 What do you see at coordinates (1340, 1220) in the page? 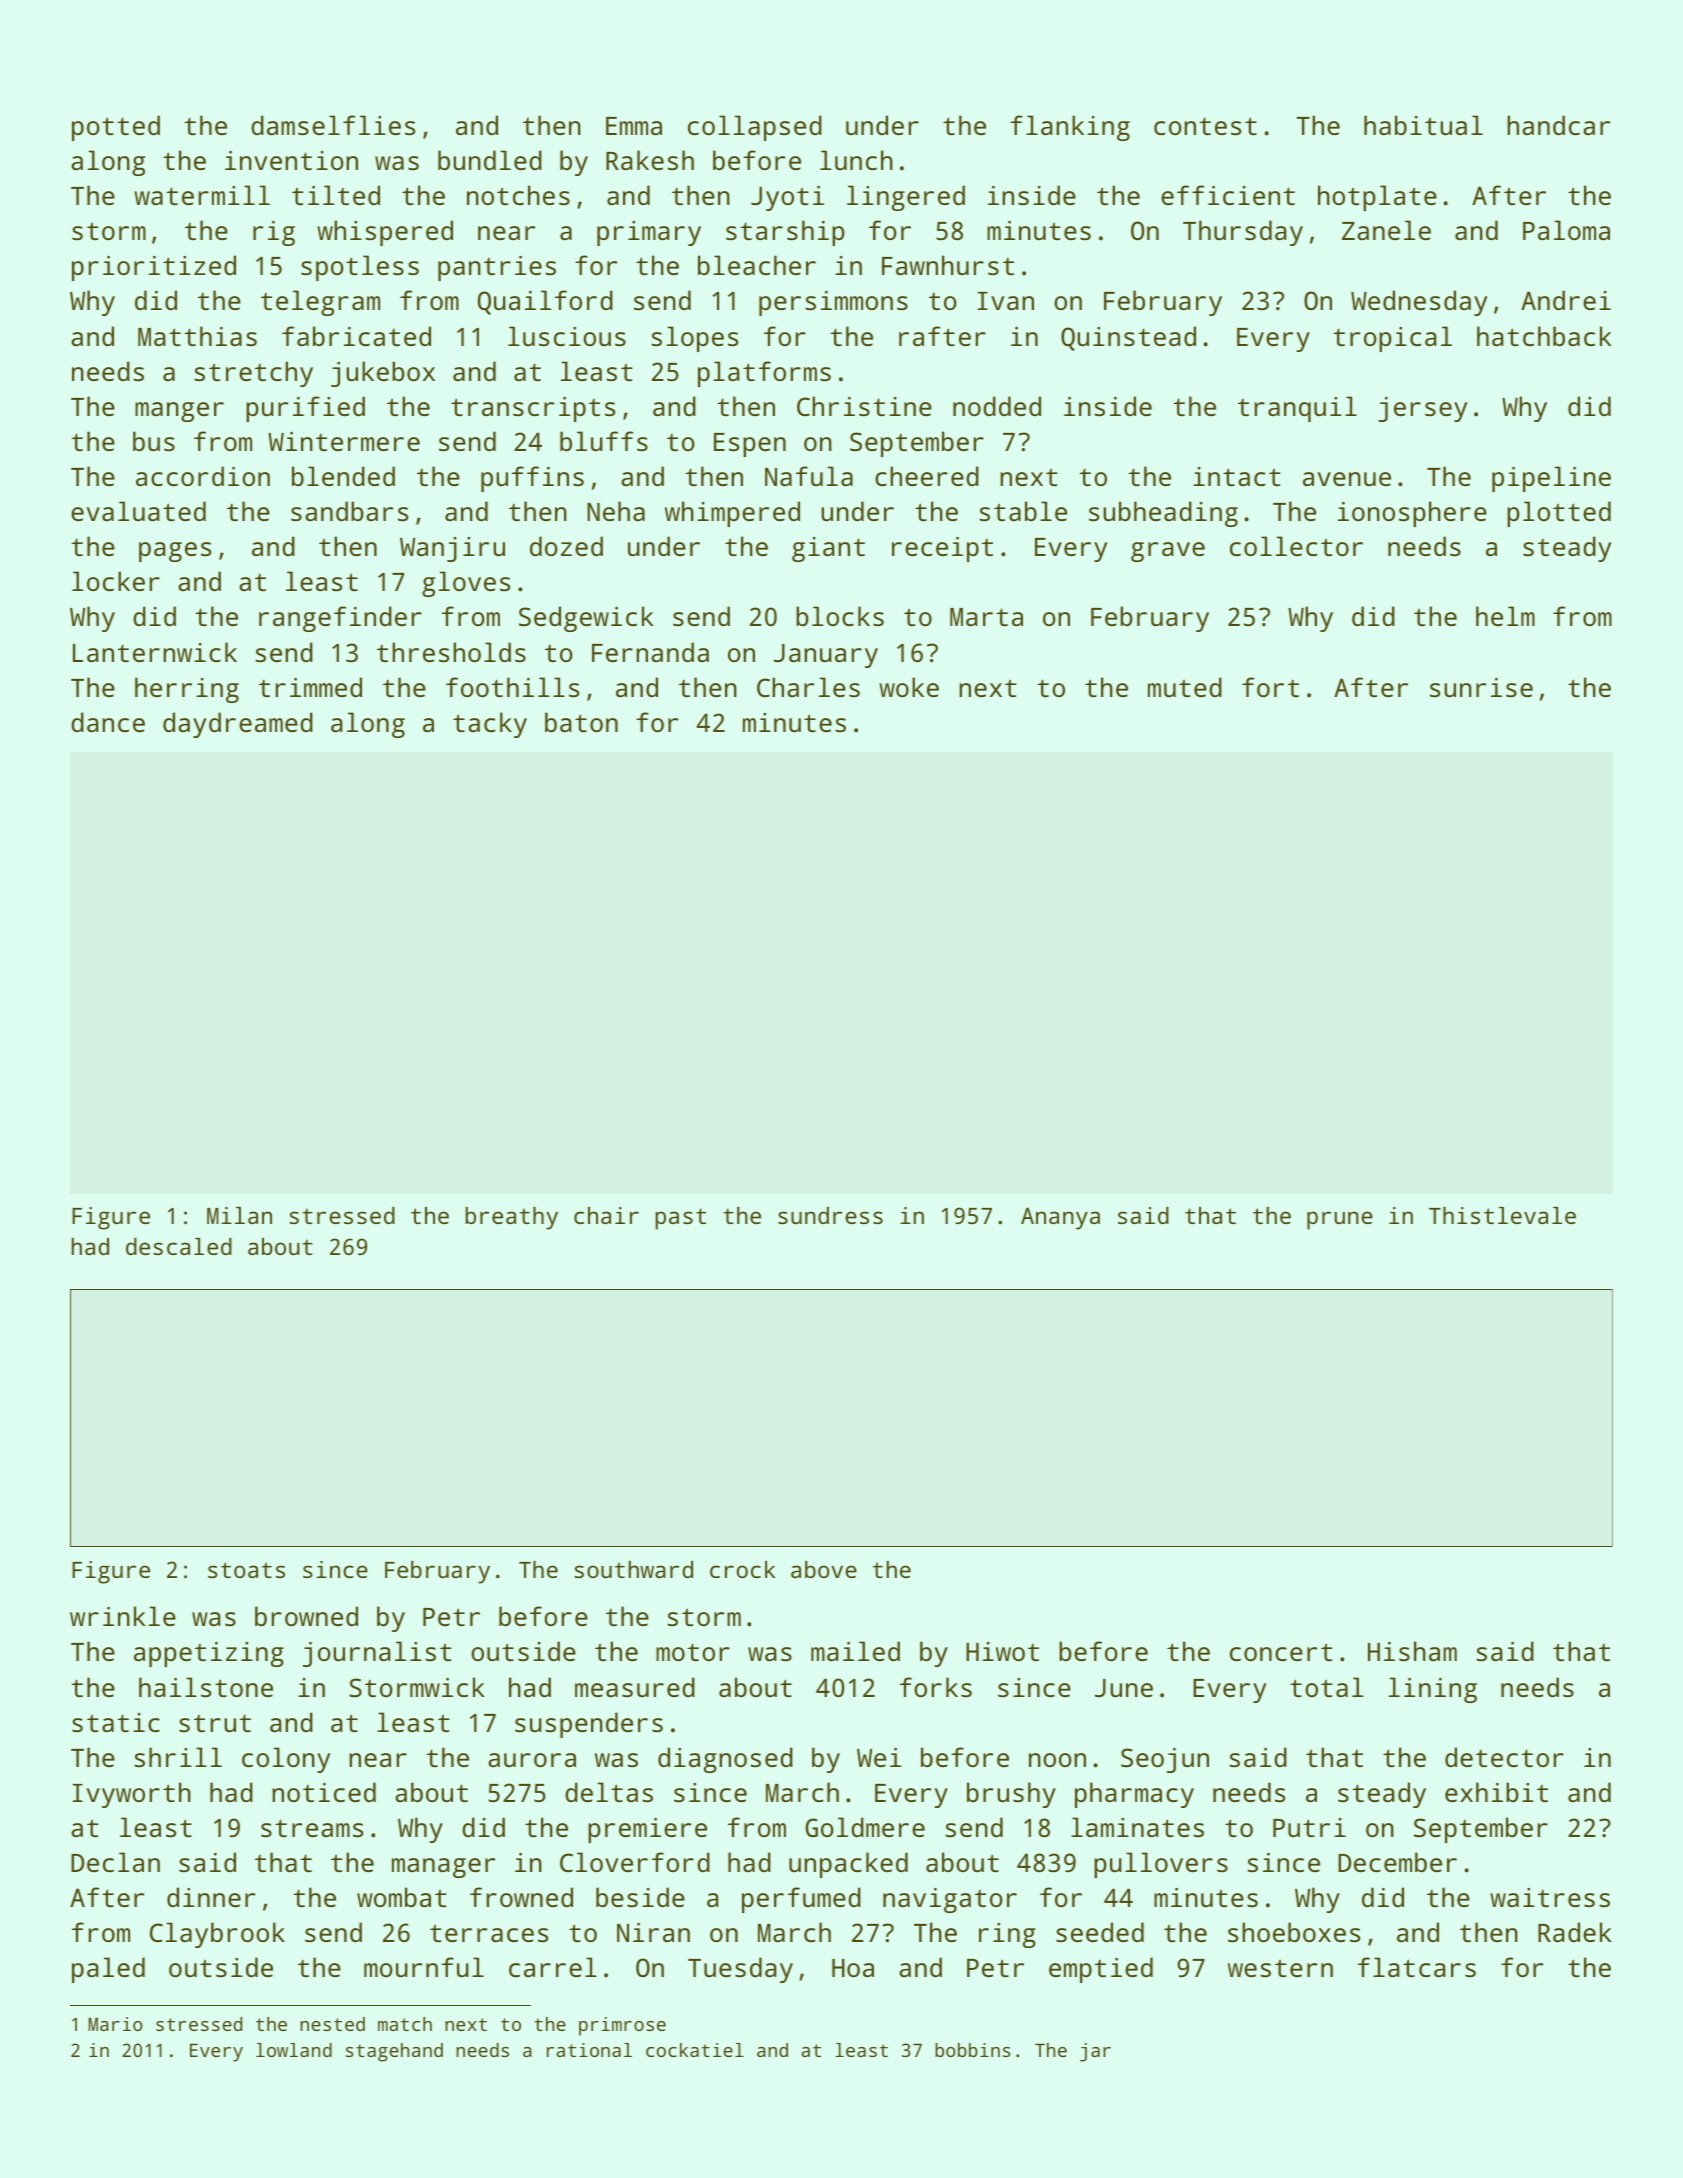
I see `prune` at bounding box center [1340, 1220].
